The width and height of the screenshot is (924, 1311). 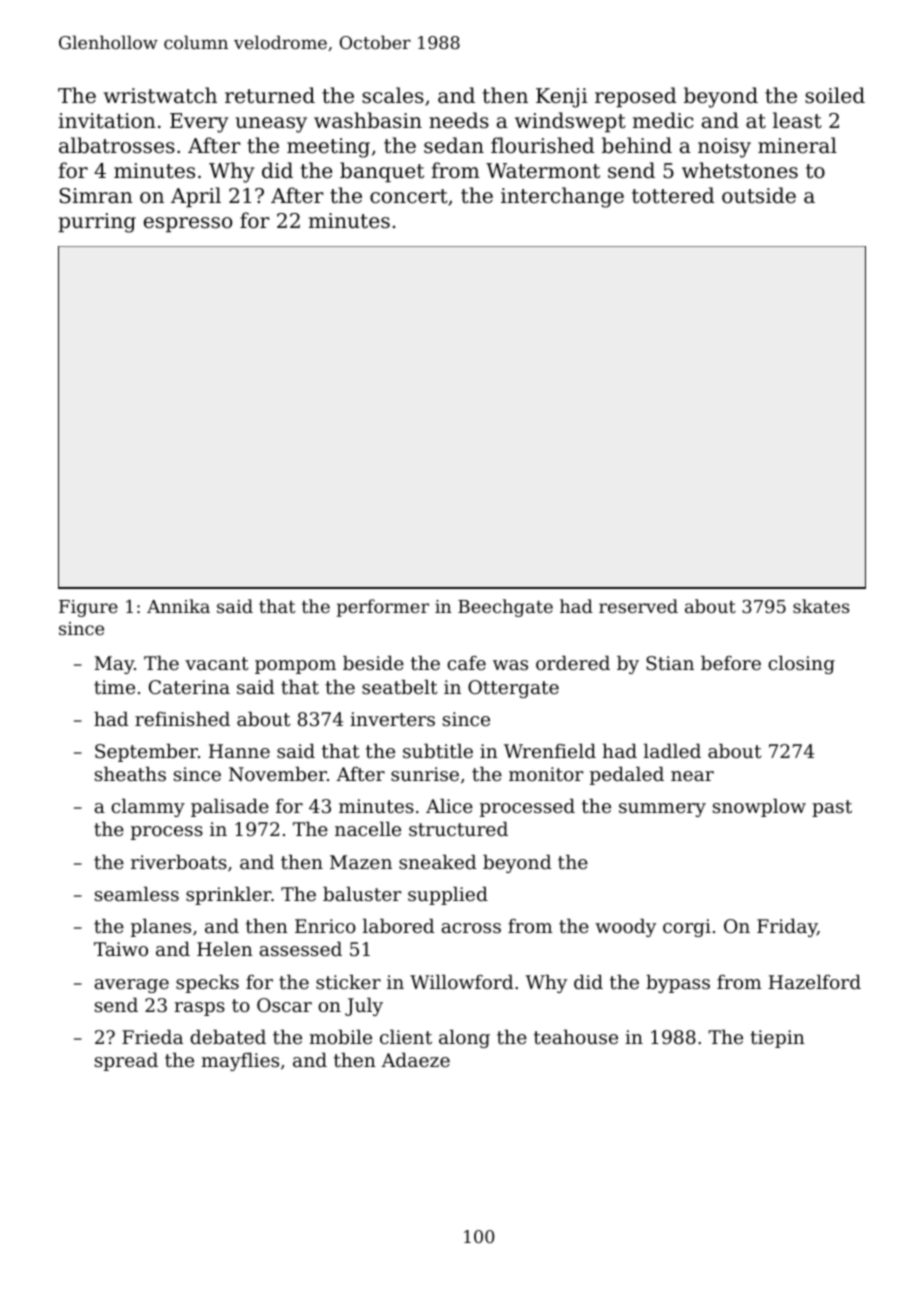 I want to click on reserved, so click(x=638, y=606).
